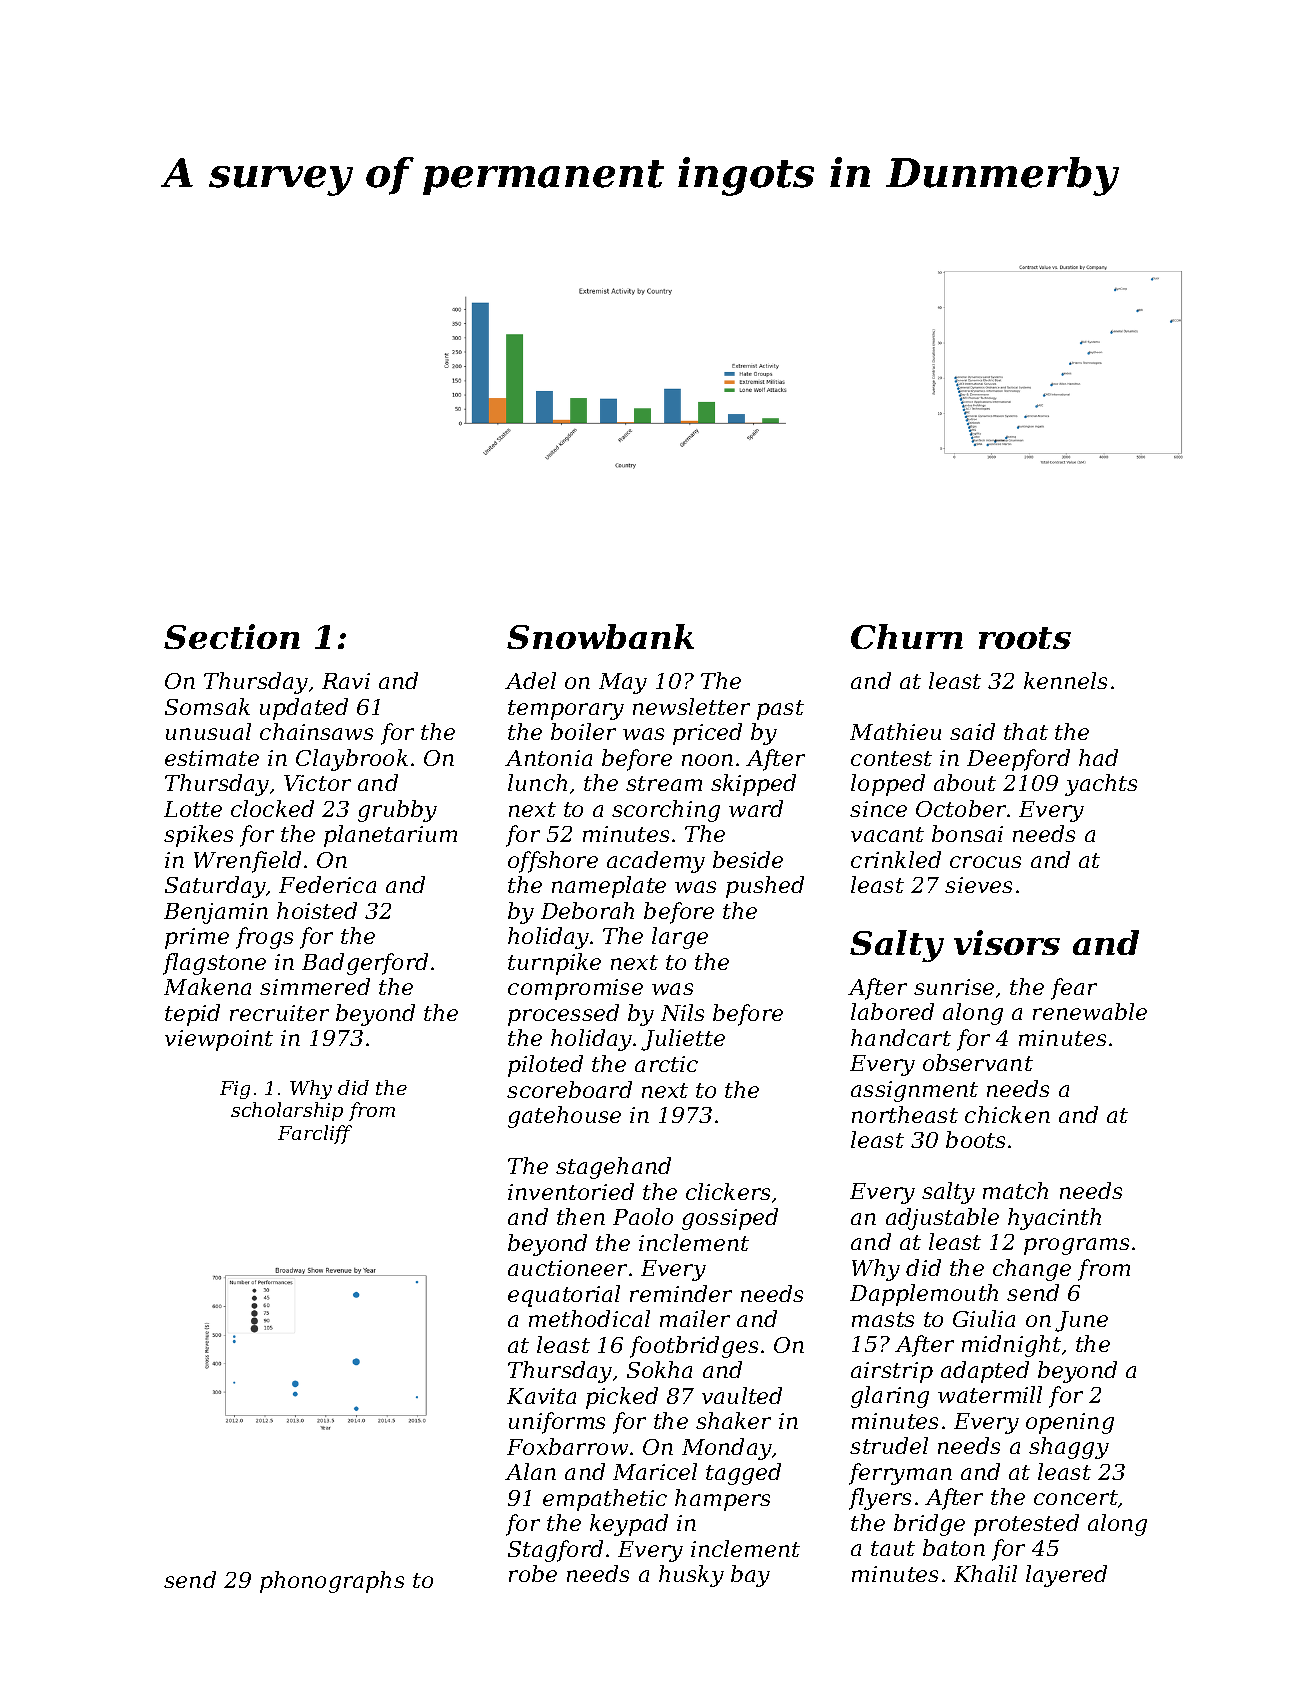  What do you see at coordinates (622, 1398) in the document?
I see `picked` at bounding box center [622, 1398].
